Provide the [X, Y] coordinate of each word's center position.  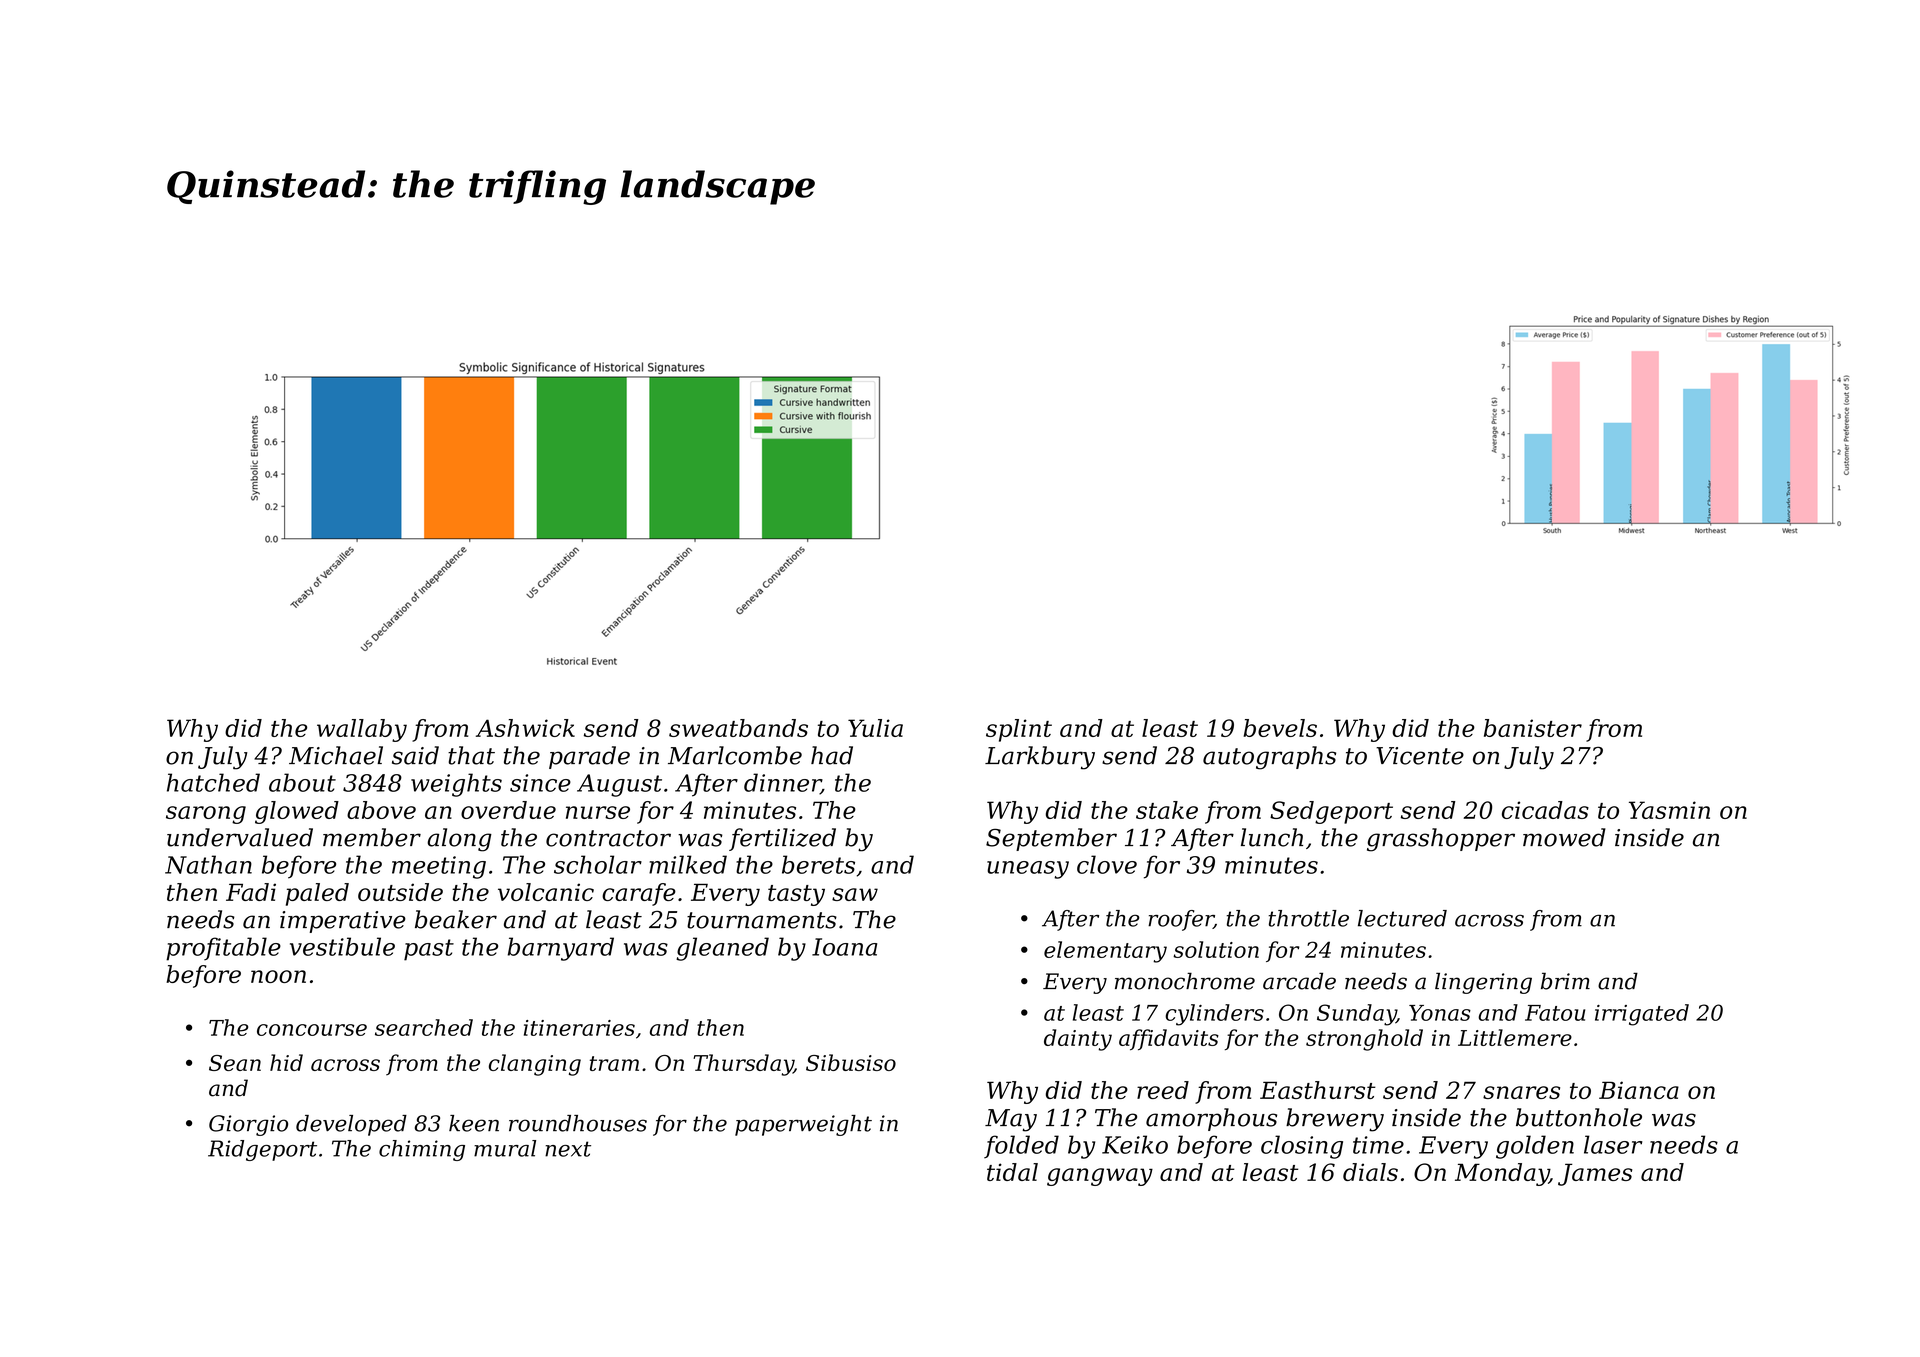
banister [1533, 728]
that [471, 755]
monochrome [1185, 981]
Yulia [875, 728]
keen [474, 1123]
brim [1565, 981]
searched [424, 1027]
